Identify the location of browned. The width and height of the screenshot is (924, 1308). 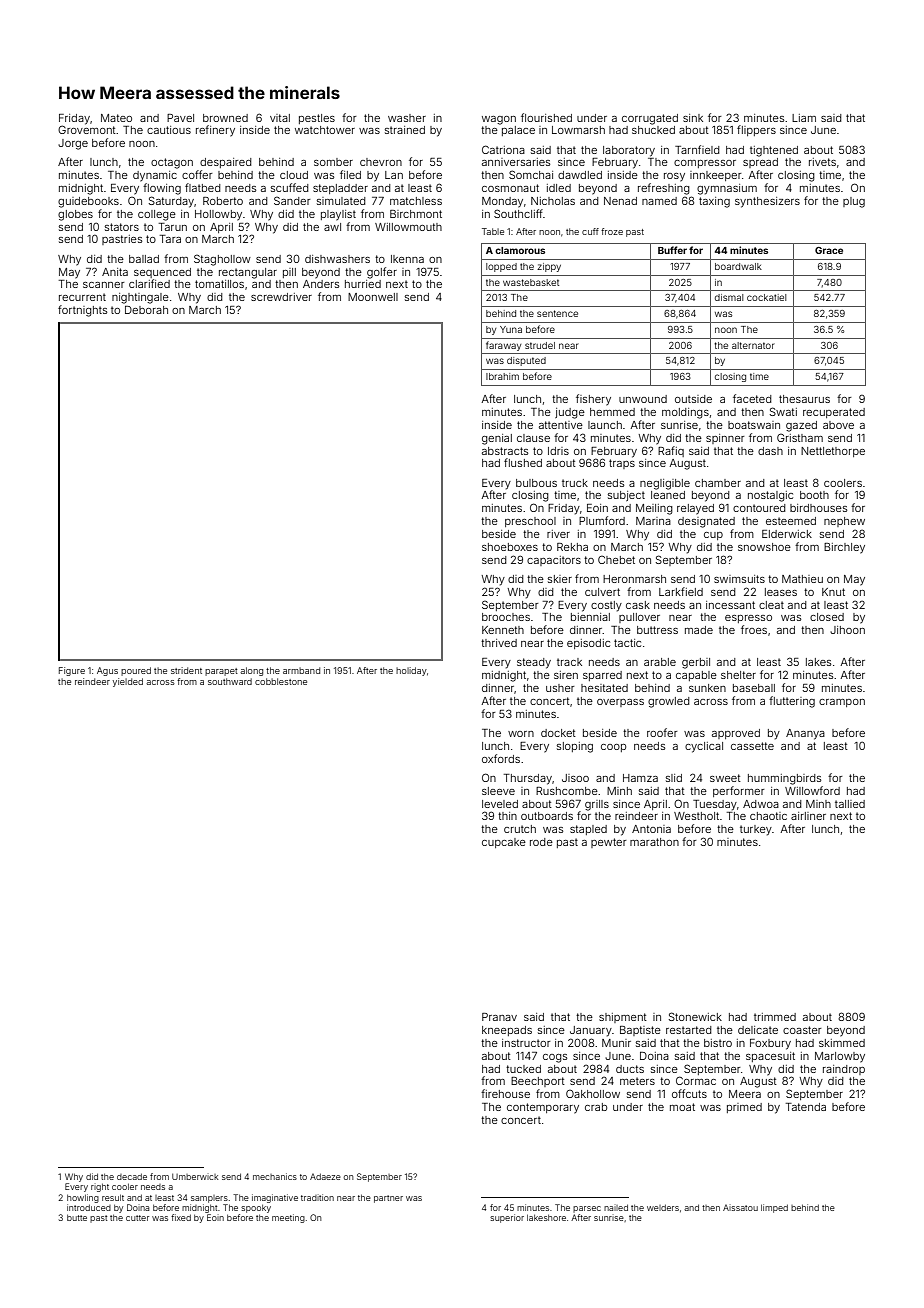
(225, 118).
